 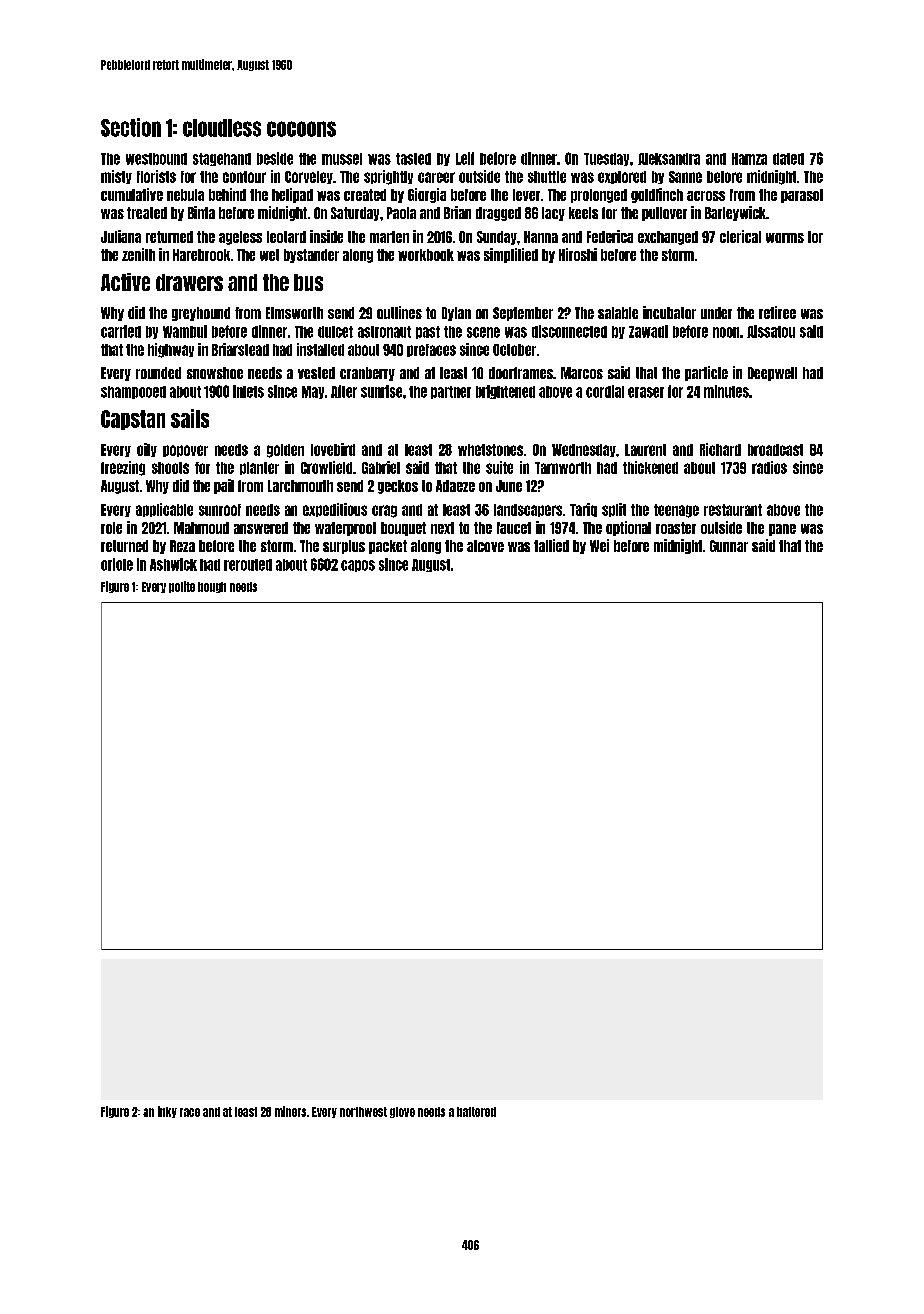 What do you see at coordinates (476, 1112) in the screenshot?
I see `battered` at bounding box center [476, 1112].
